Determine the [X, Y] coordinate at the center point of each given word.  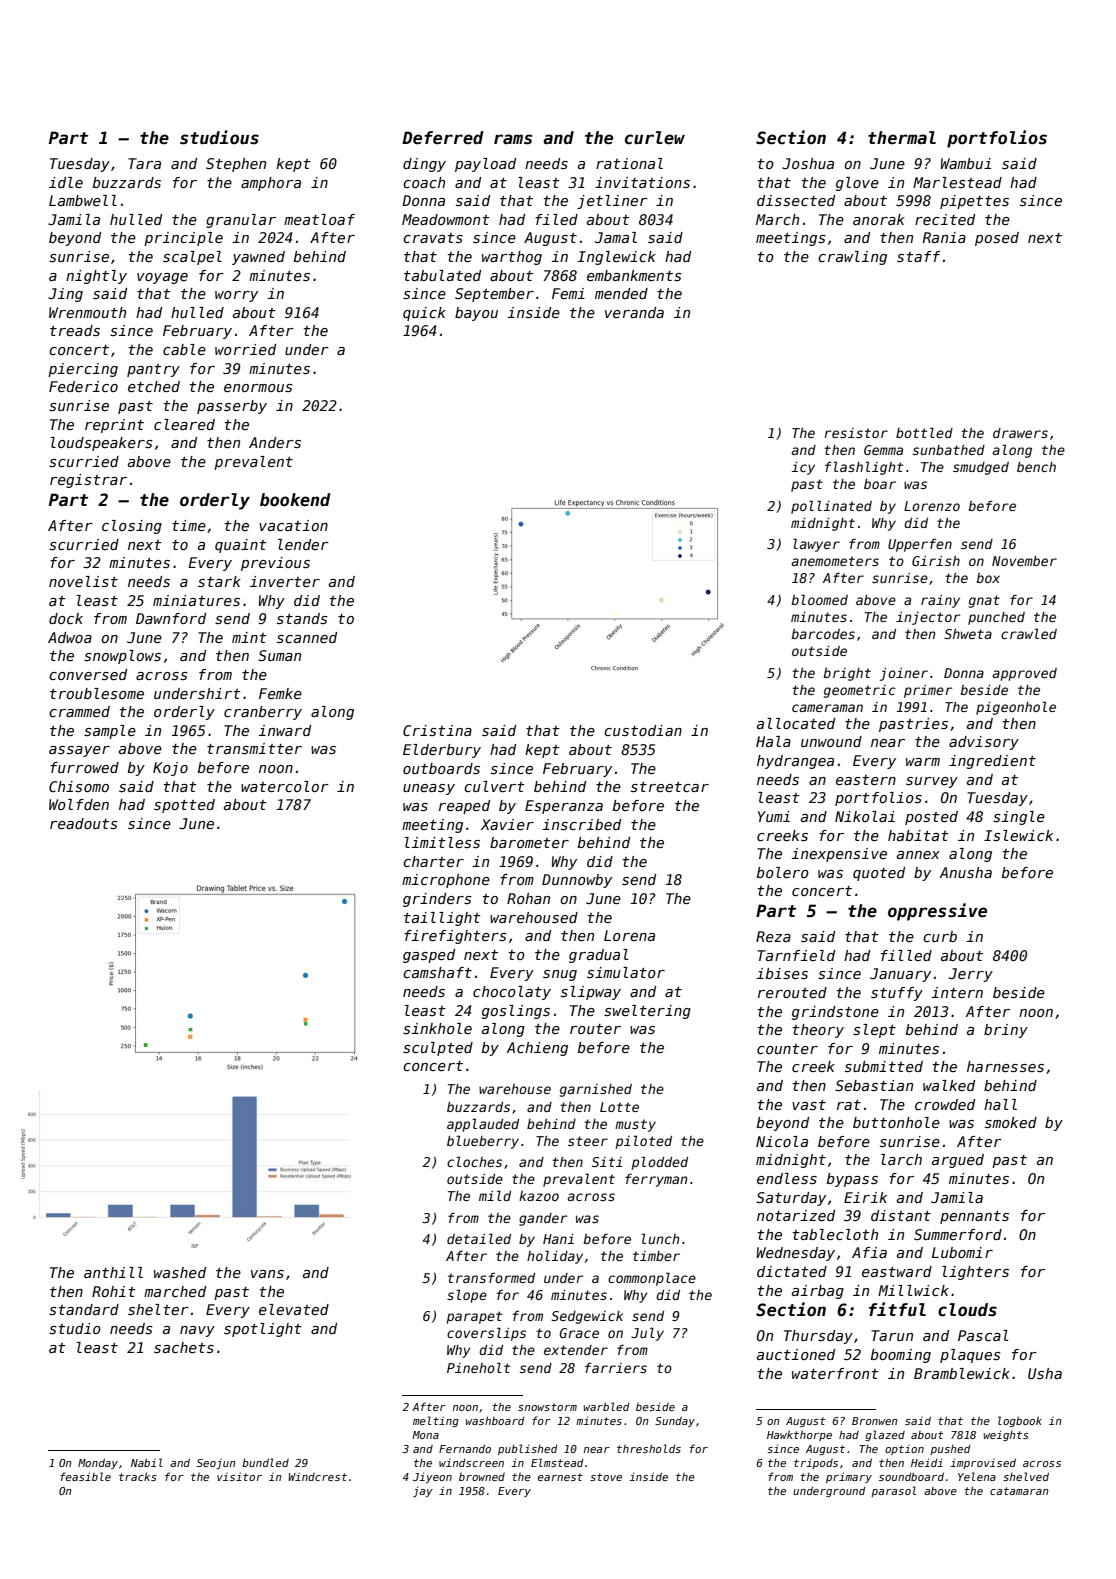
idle [66, 182]
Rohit [114, 1291]
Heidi [927, 1462]
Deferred [443, 138]
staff [918, 256]
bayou [476, 314]
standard [84, 1309]
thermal [902, 138]
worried [245, 349]
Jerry [971, 975]
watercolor [285, 786]
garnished [596, 1090]
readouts [84, 823]
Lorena [629, 935]
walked [949, 1085]
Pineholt [478, 1367]
